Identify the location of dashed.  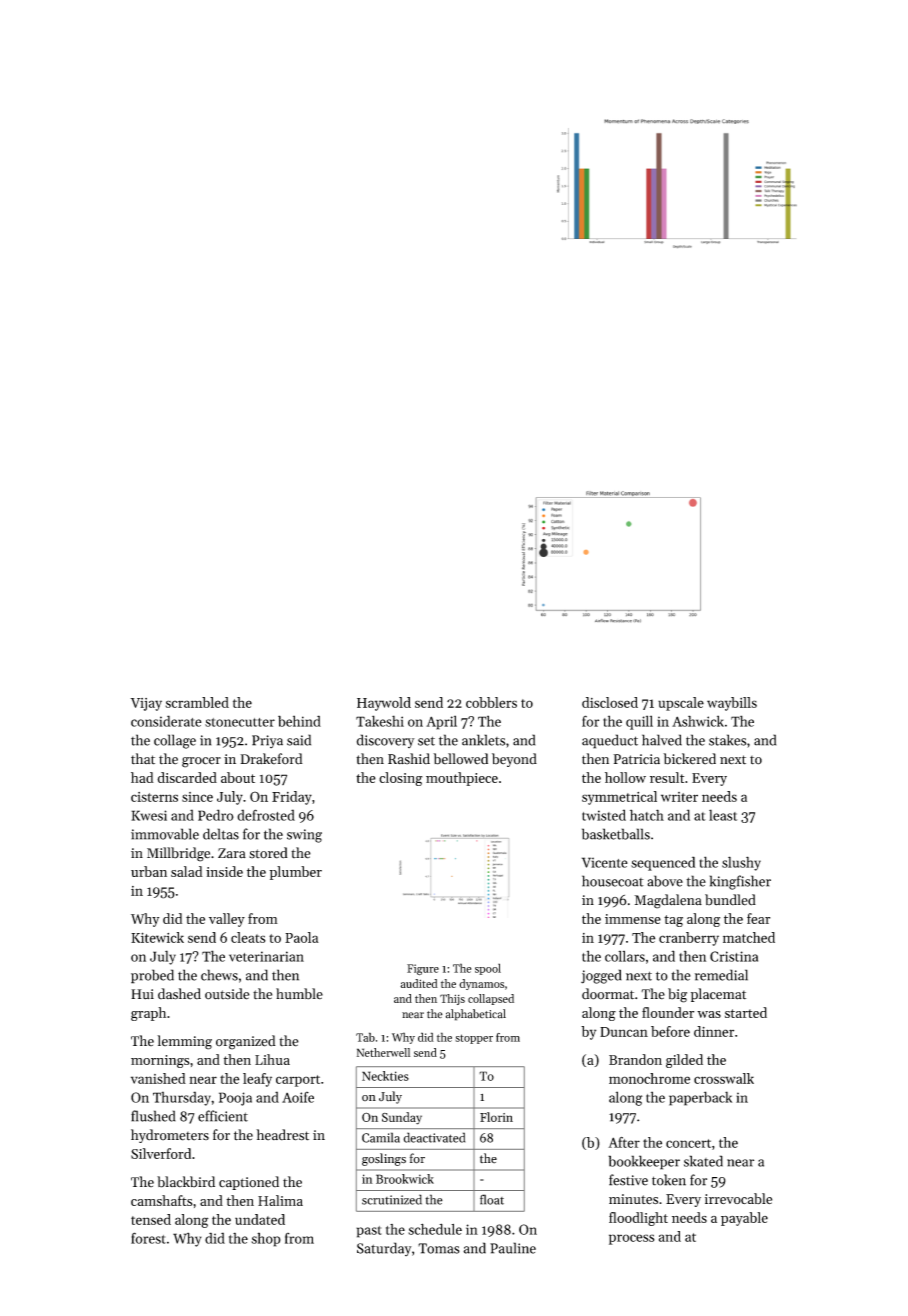
(179, 994).
